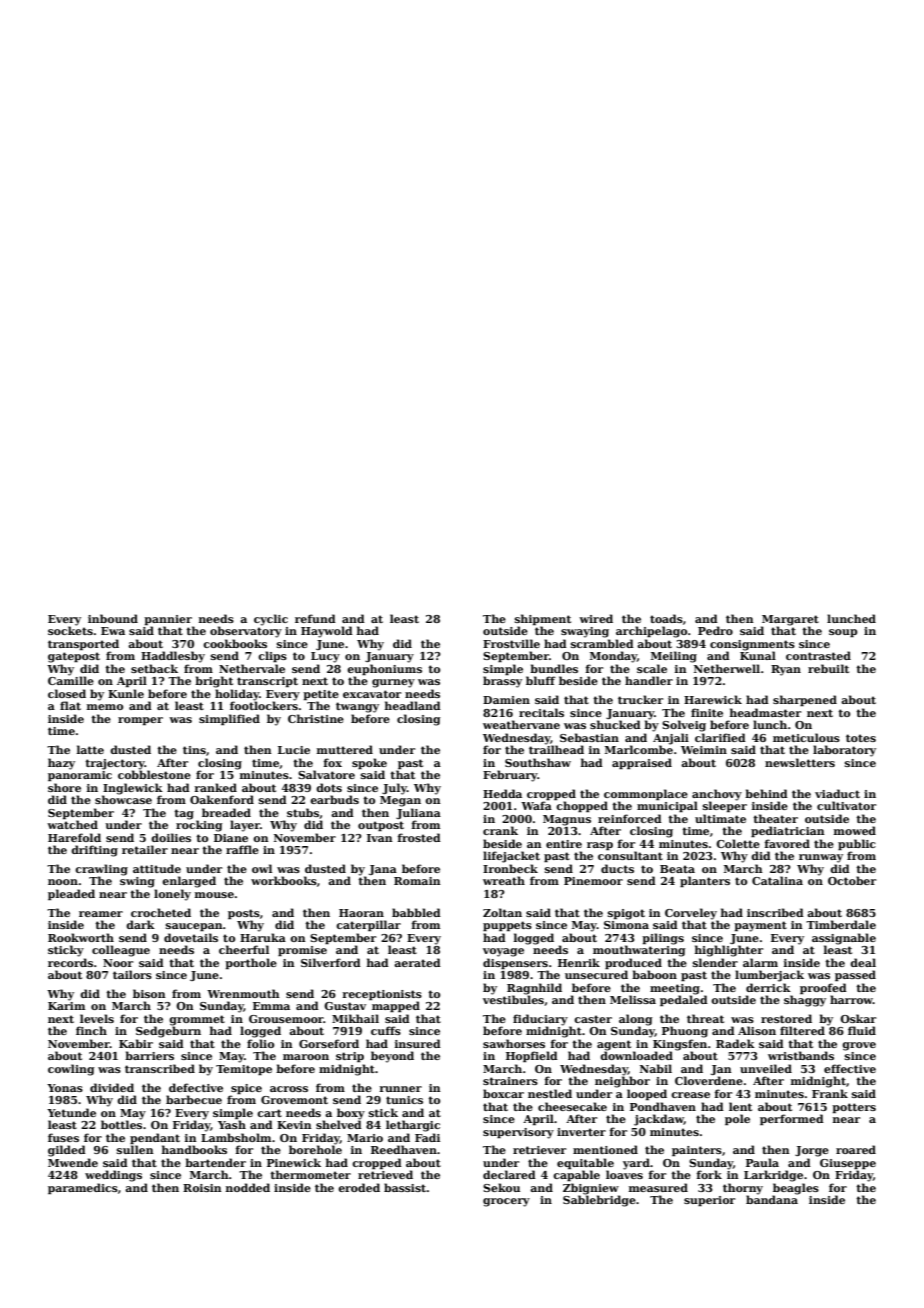 The width and height of the document is (924, 1308). What do you see at coordinates (640, 699) in the document?
I see `trucker` at bounding box center [640, 699].
